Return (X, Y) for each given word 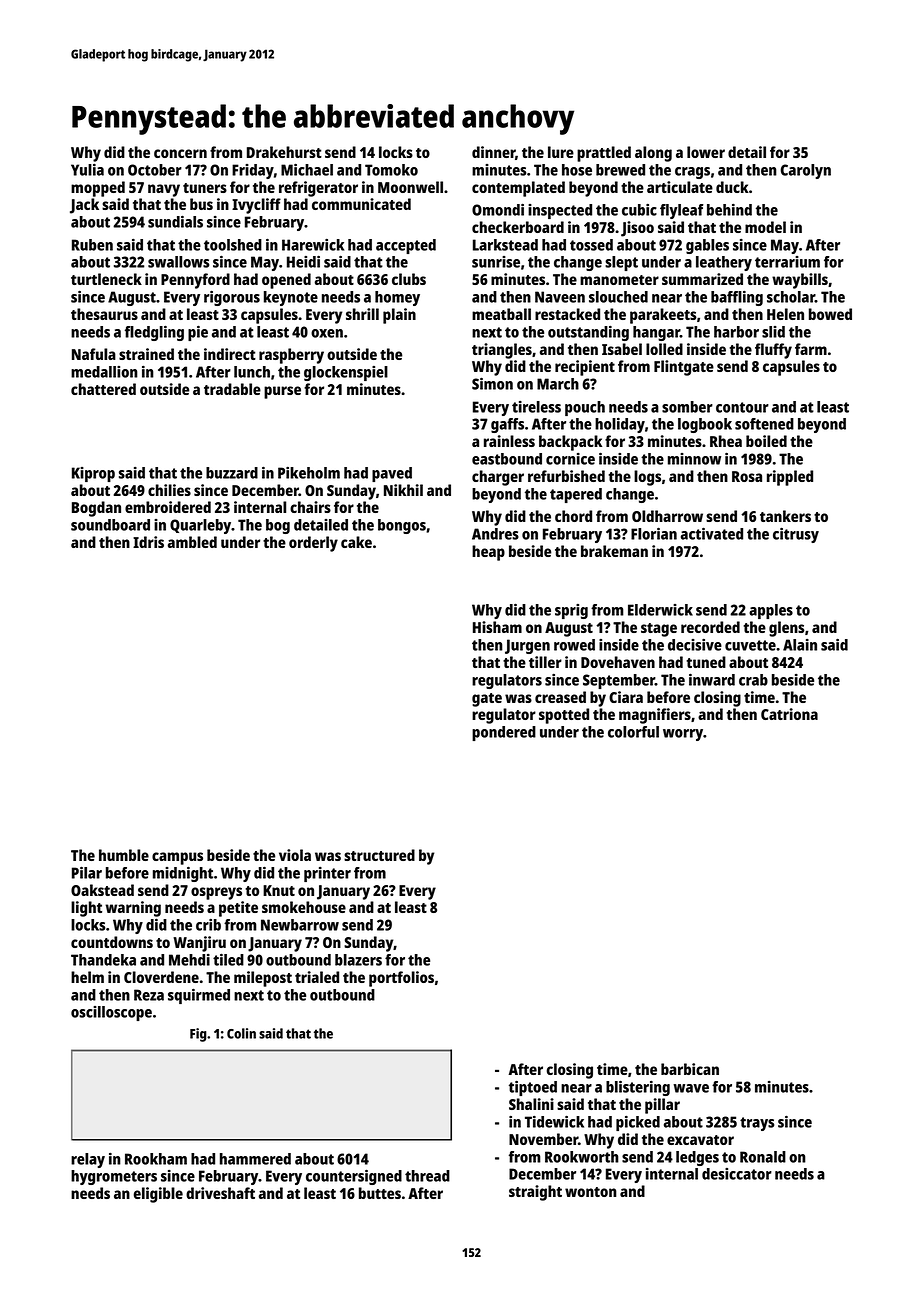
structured (379, 855)
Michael (307, 169)
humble (124, 855)
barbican (690, 1069)
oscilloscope (111, 1013)
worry (683, 735)
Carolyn (806, 171)
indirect (230, 354)
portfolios (401, 979)
